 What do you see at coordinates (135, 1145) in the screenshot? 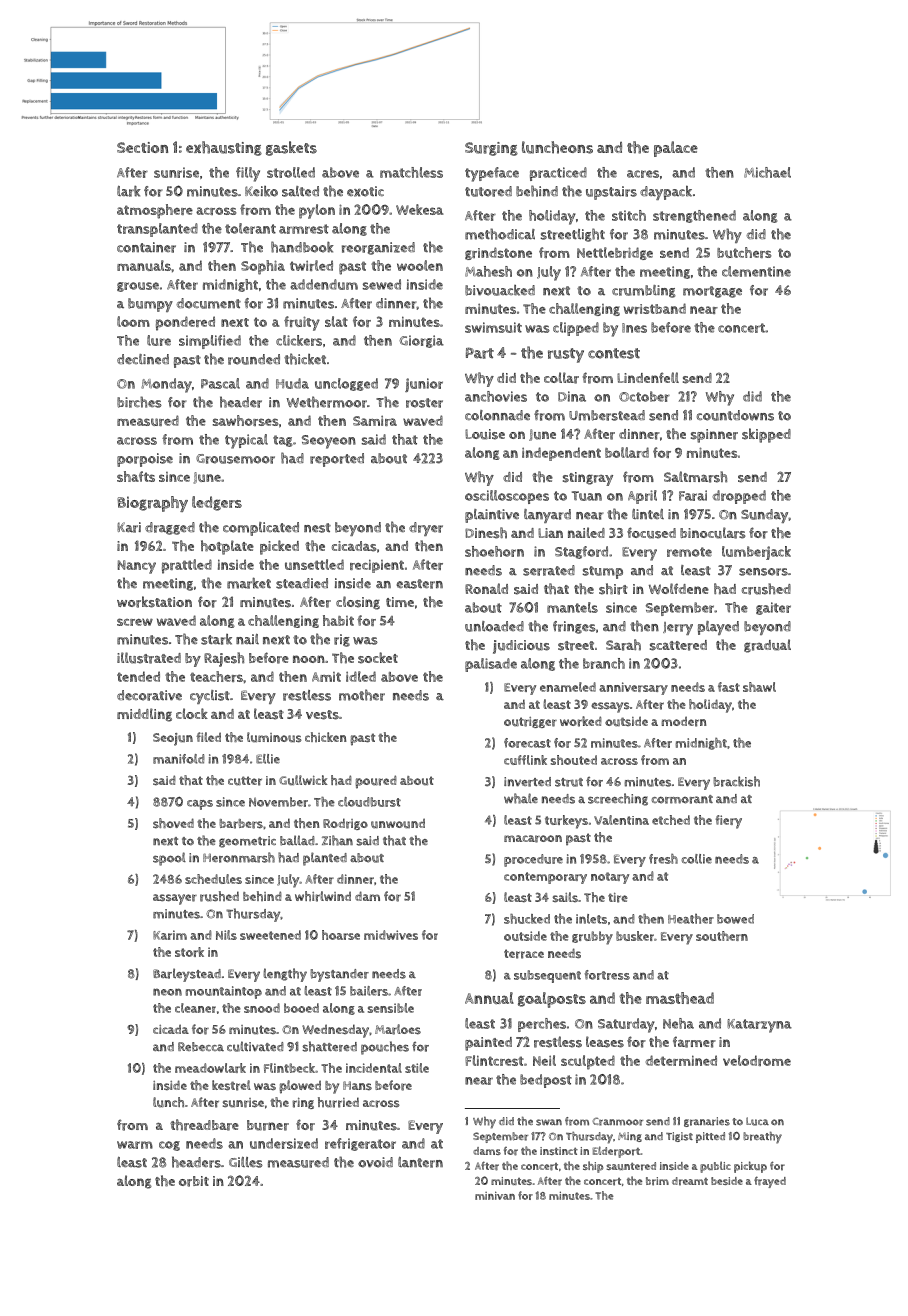
I see `warm` at bounding box center [135, 1145].
